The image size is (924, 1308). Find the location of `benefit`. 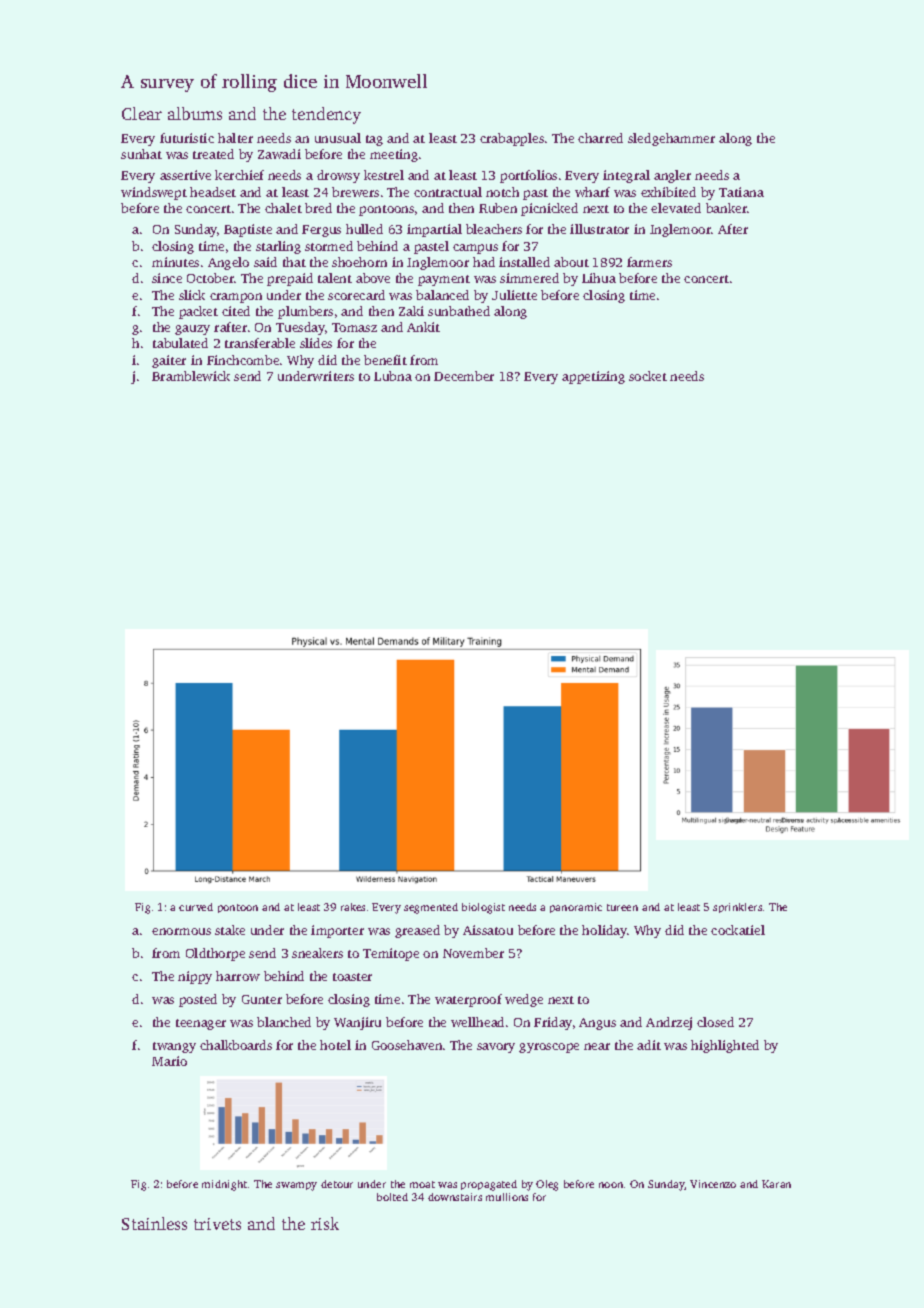

benefit is located at coordinates (385, 360).
